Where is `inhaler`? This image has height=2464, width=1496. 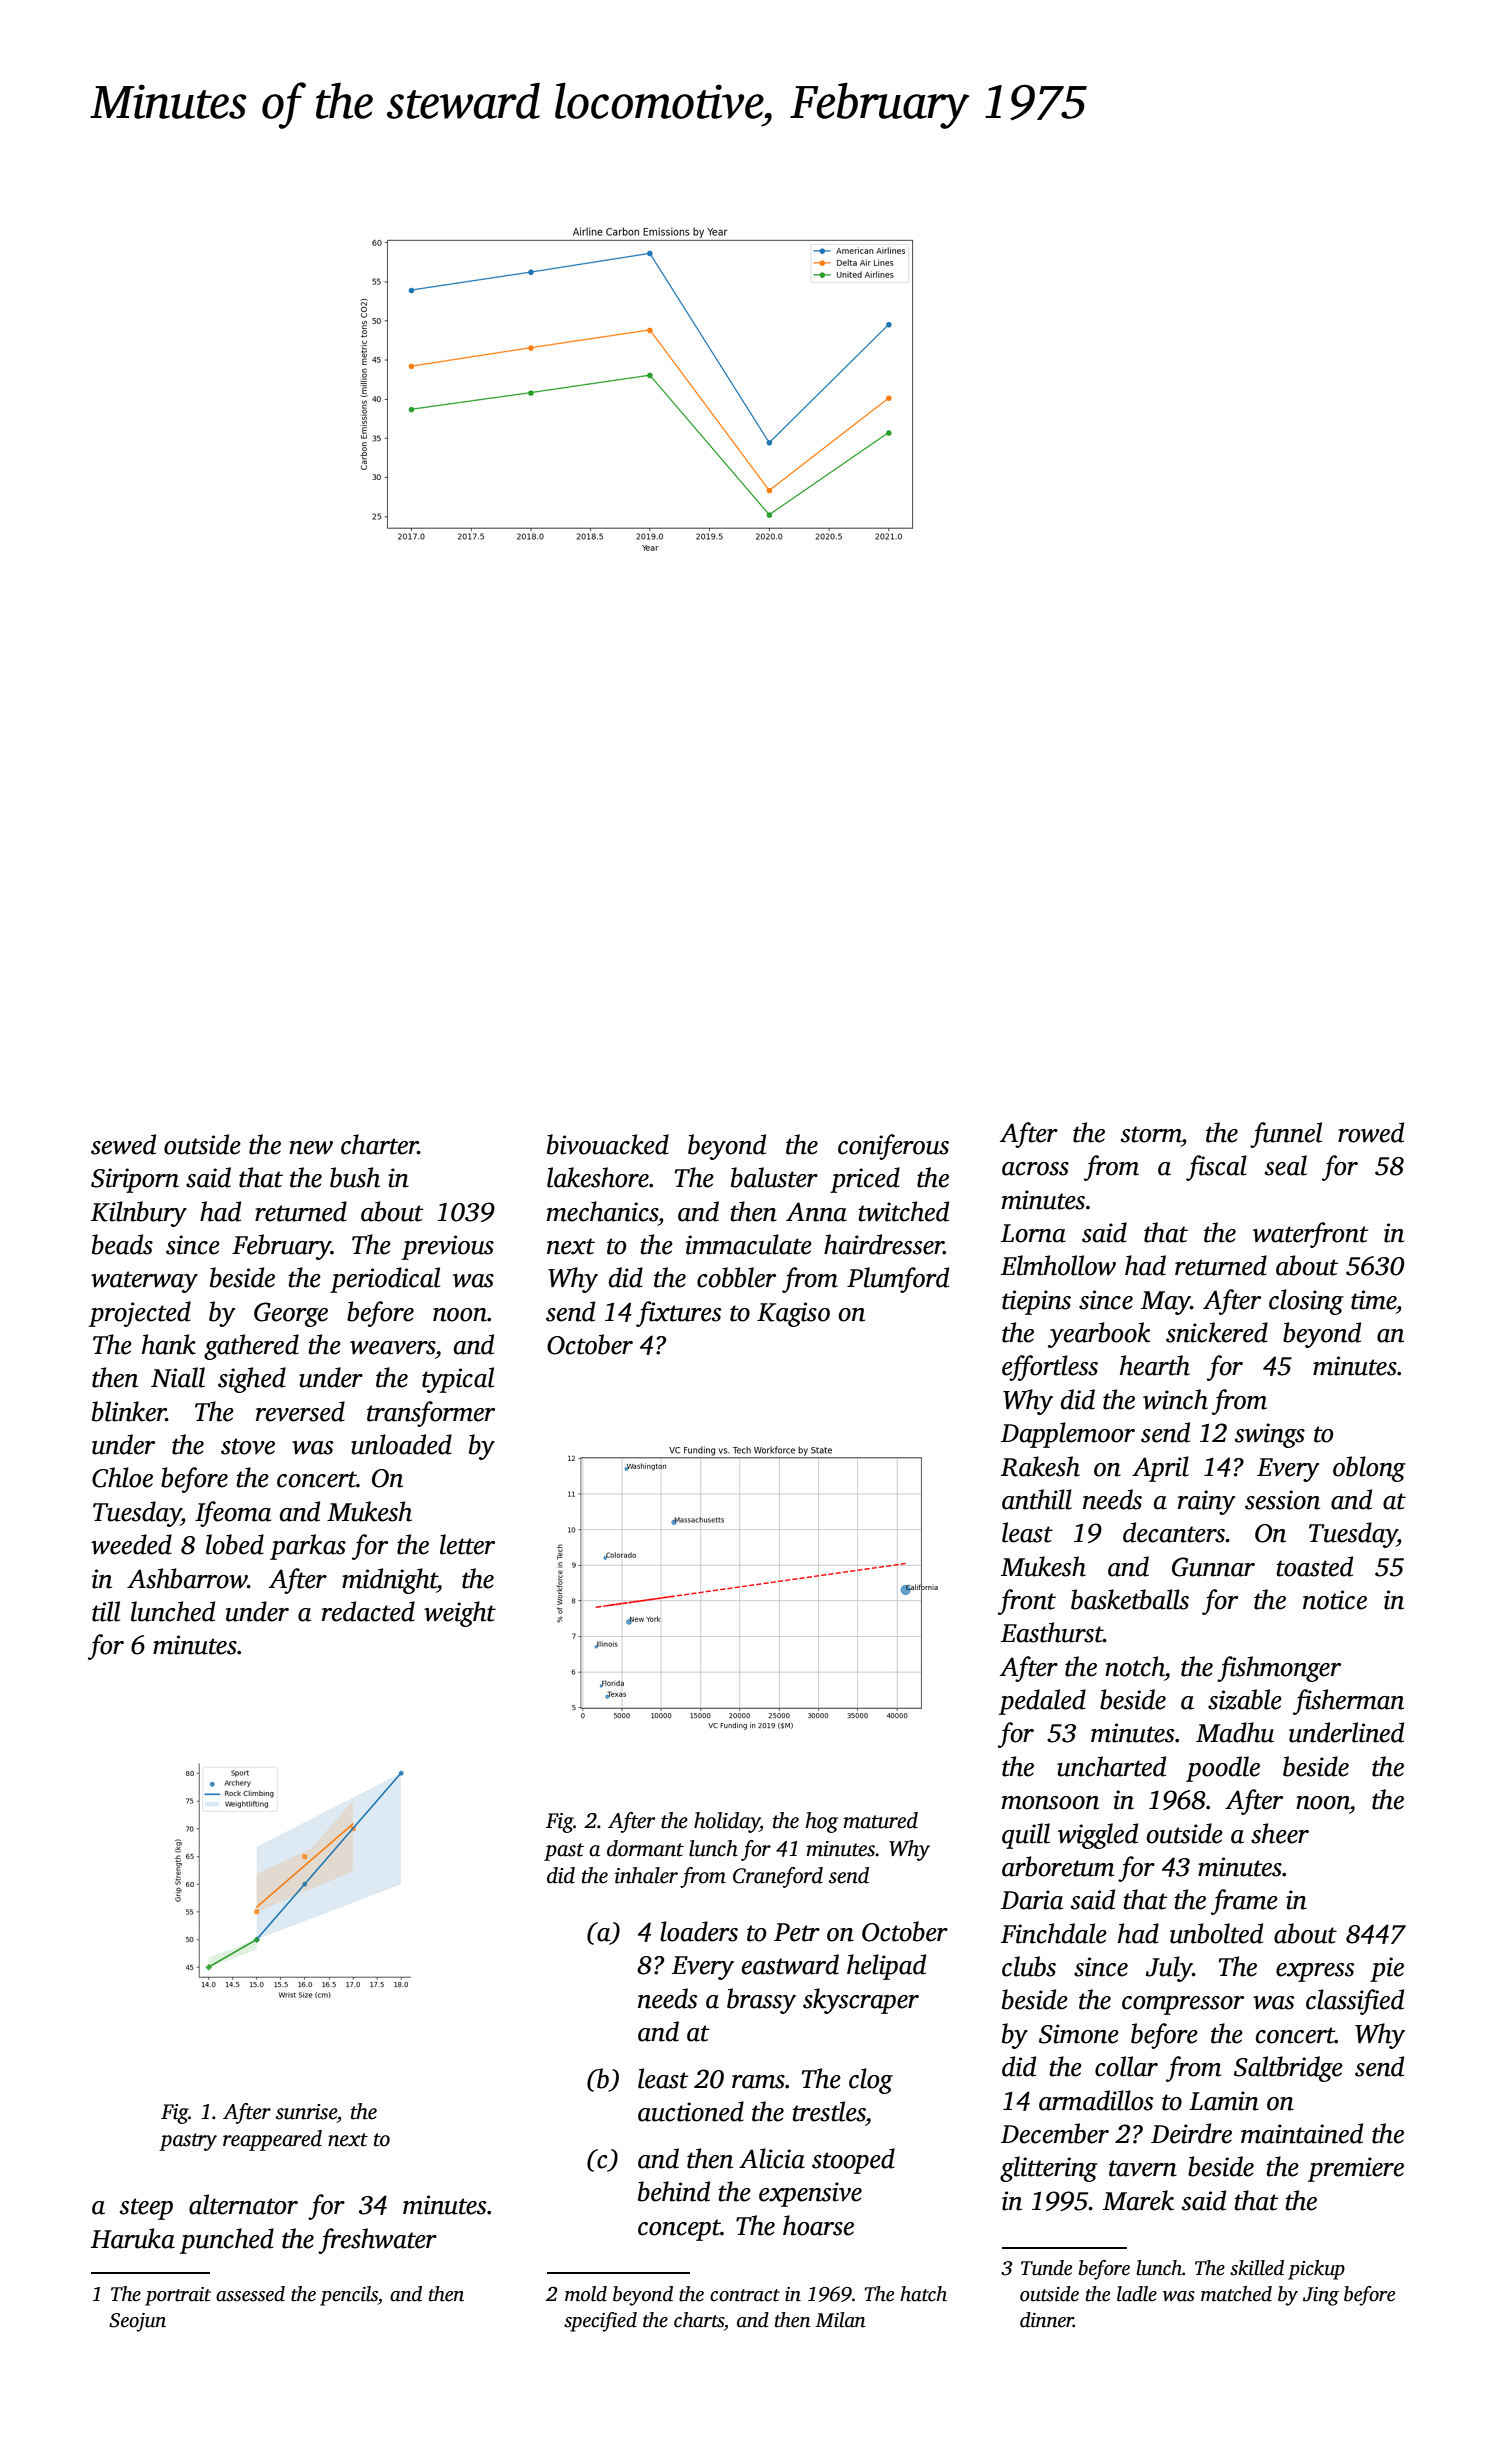 inhaler is located at coordinates (646, 1875).
